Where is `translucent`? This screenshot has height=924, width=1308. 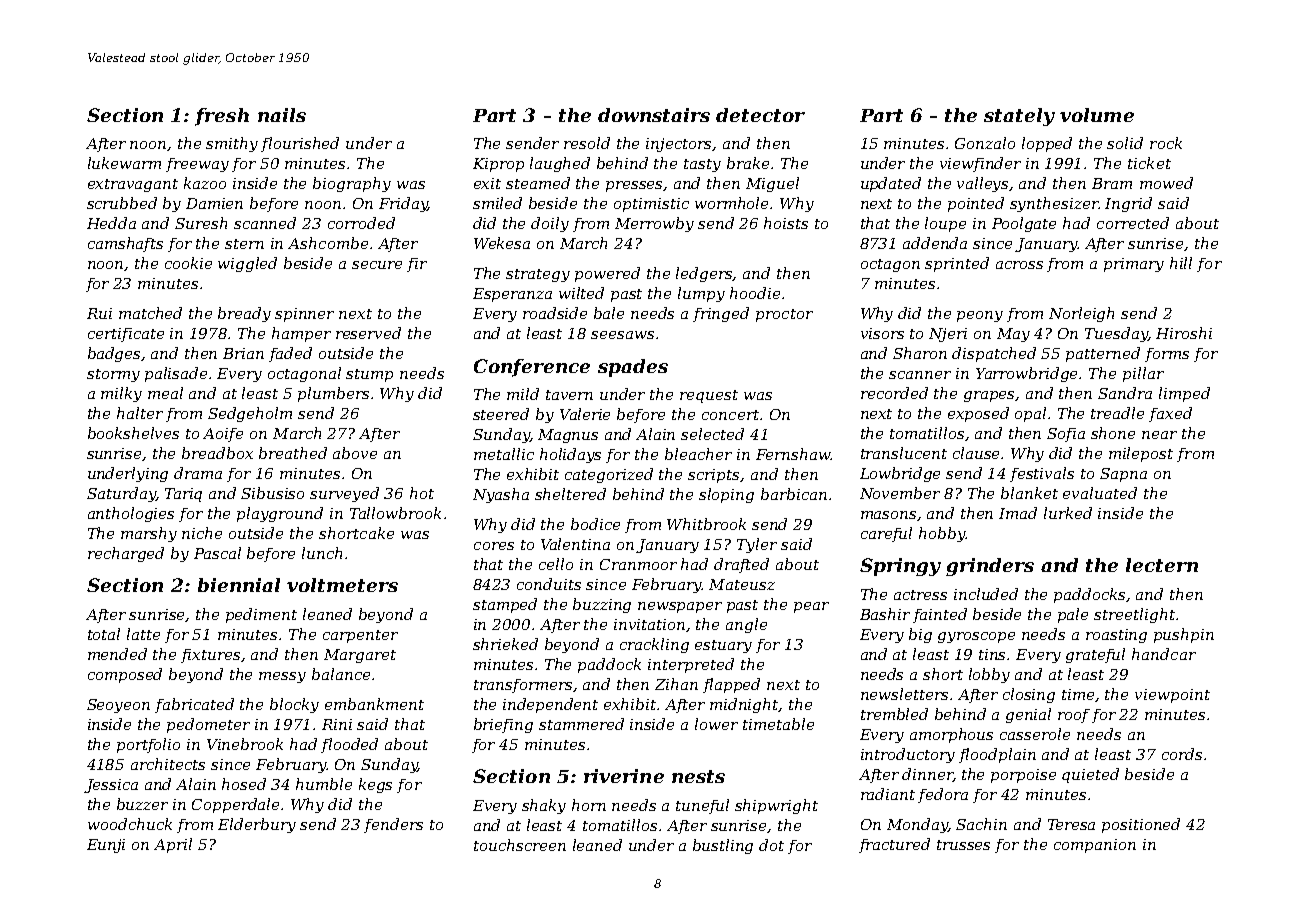
translucent is located at coordinates (904, 453).
